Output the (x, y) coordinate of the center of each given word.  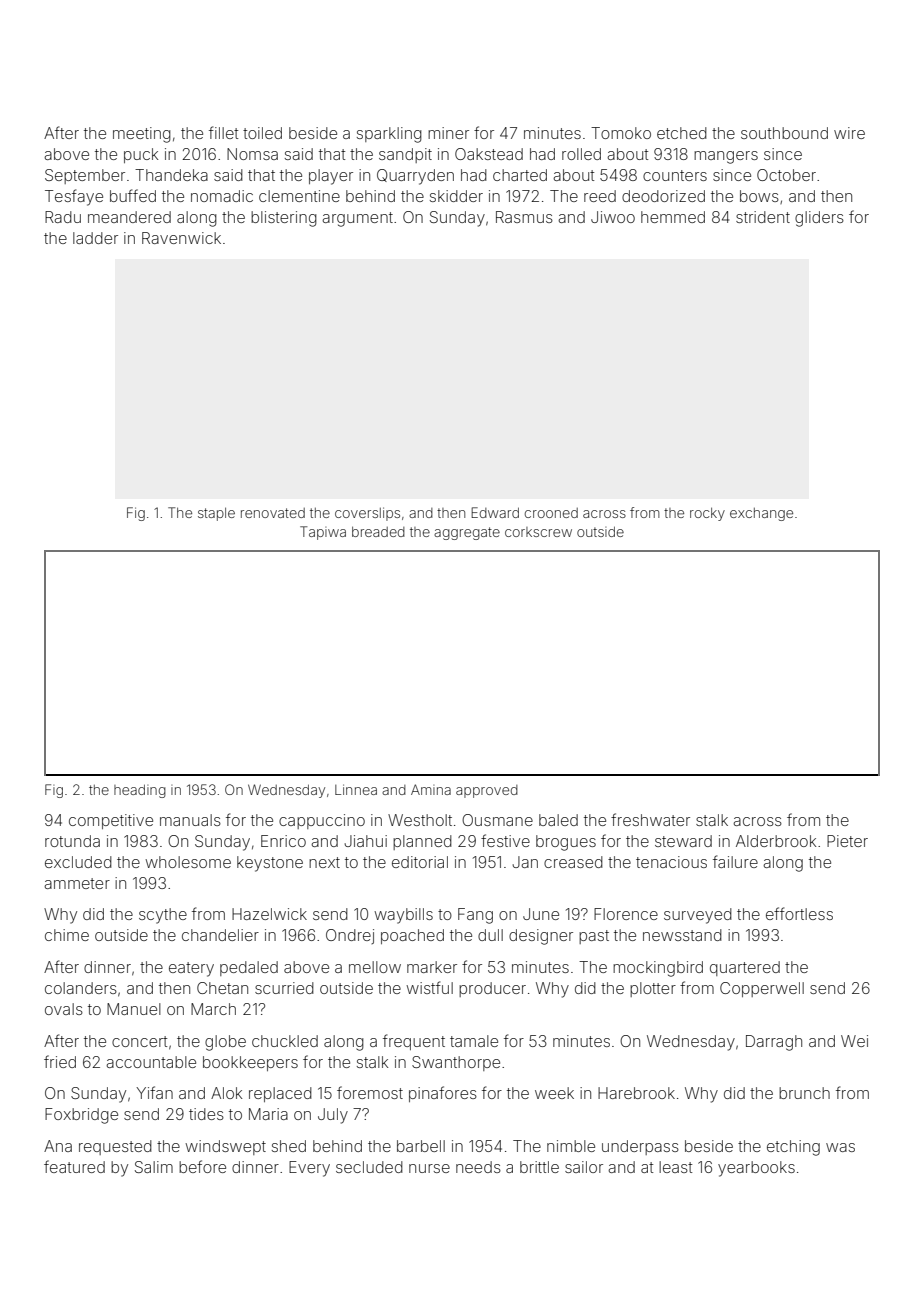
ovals (64, 1009)
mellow (375, 967)
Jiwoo (613, 217)
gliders (819, 219)
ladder (95, 238)
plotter (653, 989)
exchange (761, 514)
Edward (495, 512)
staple (216, 514)
